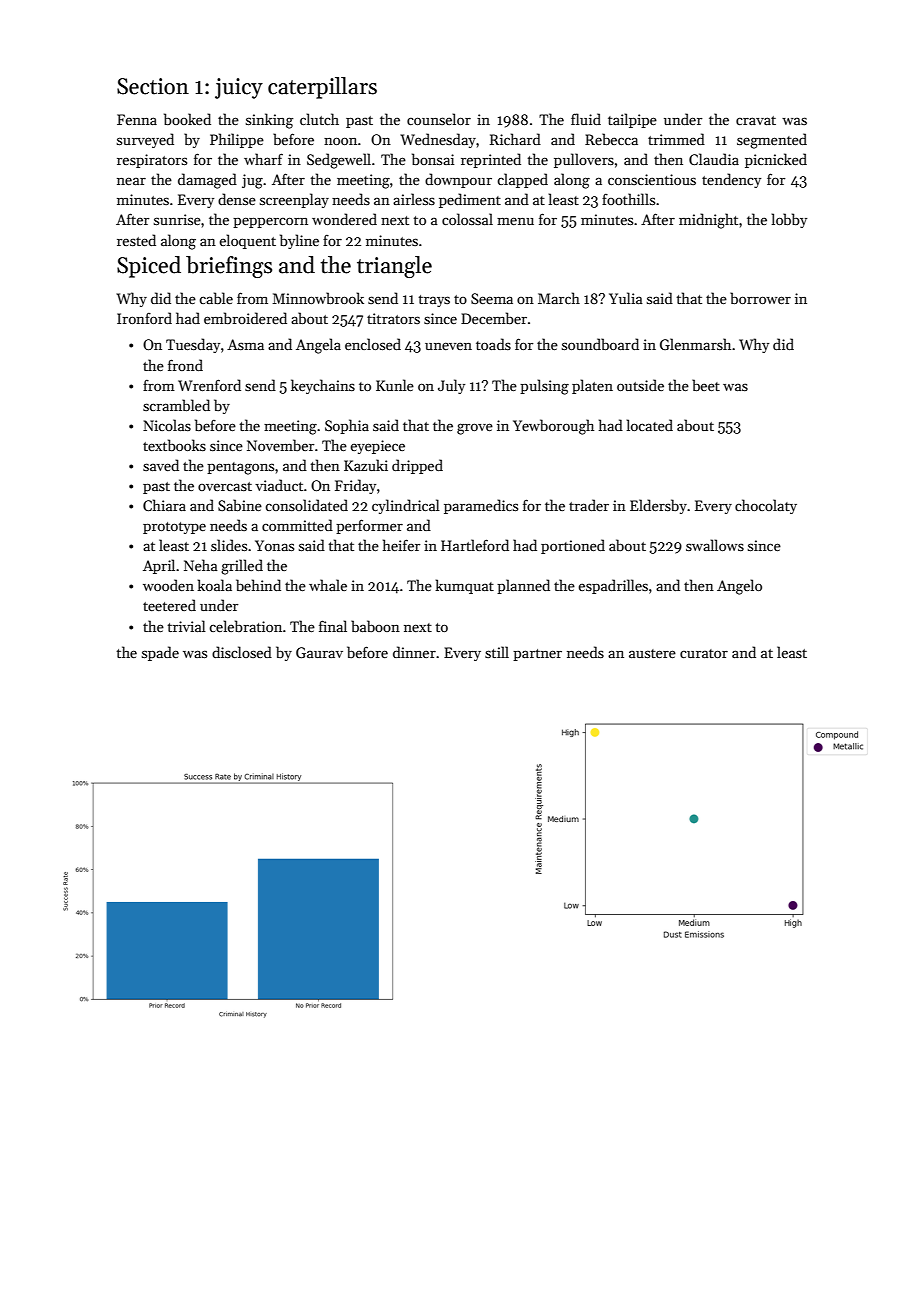  What do you see at coordinates (136, 240) in the document?
I see `rested` at bounding box center [136, 240].
